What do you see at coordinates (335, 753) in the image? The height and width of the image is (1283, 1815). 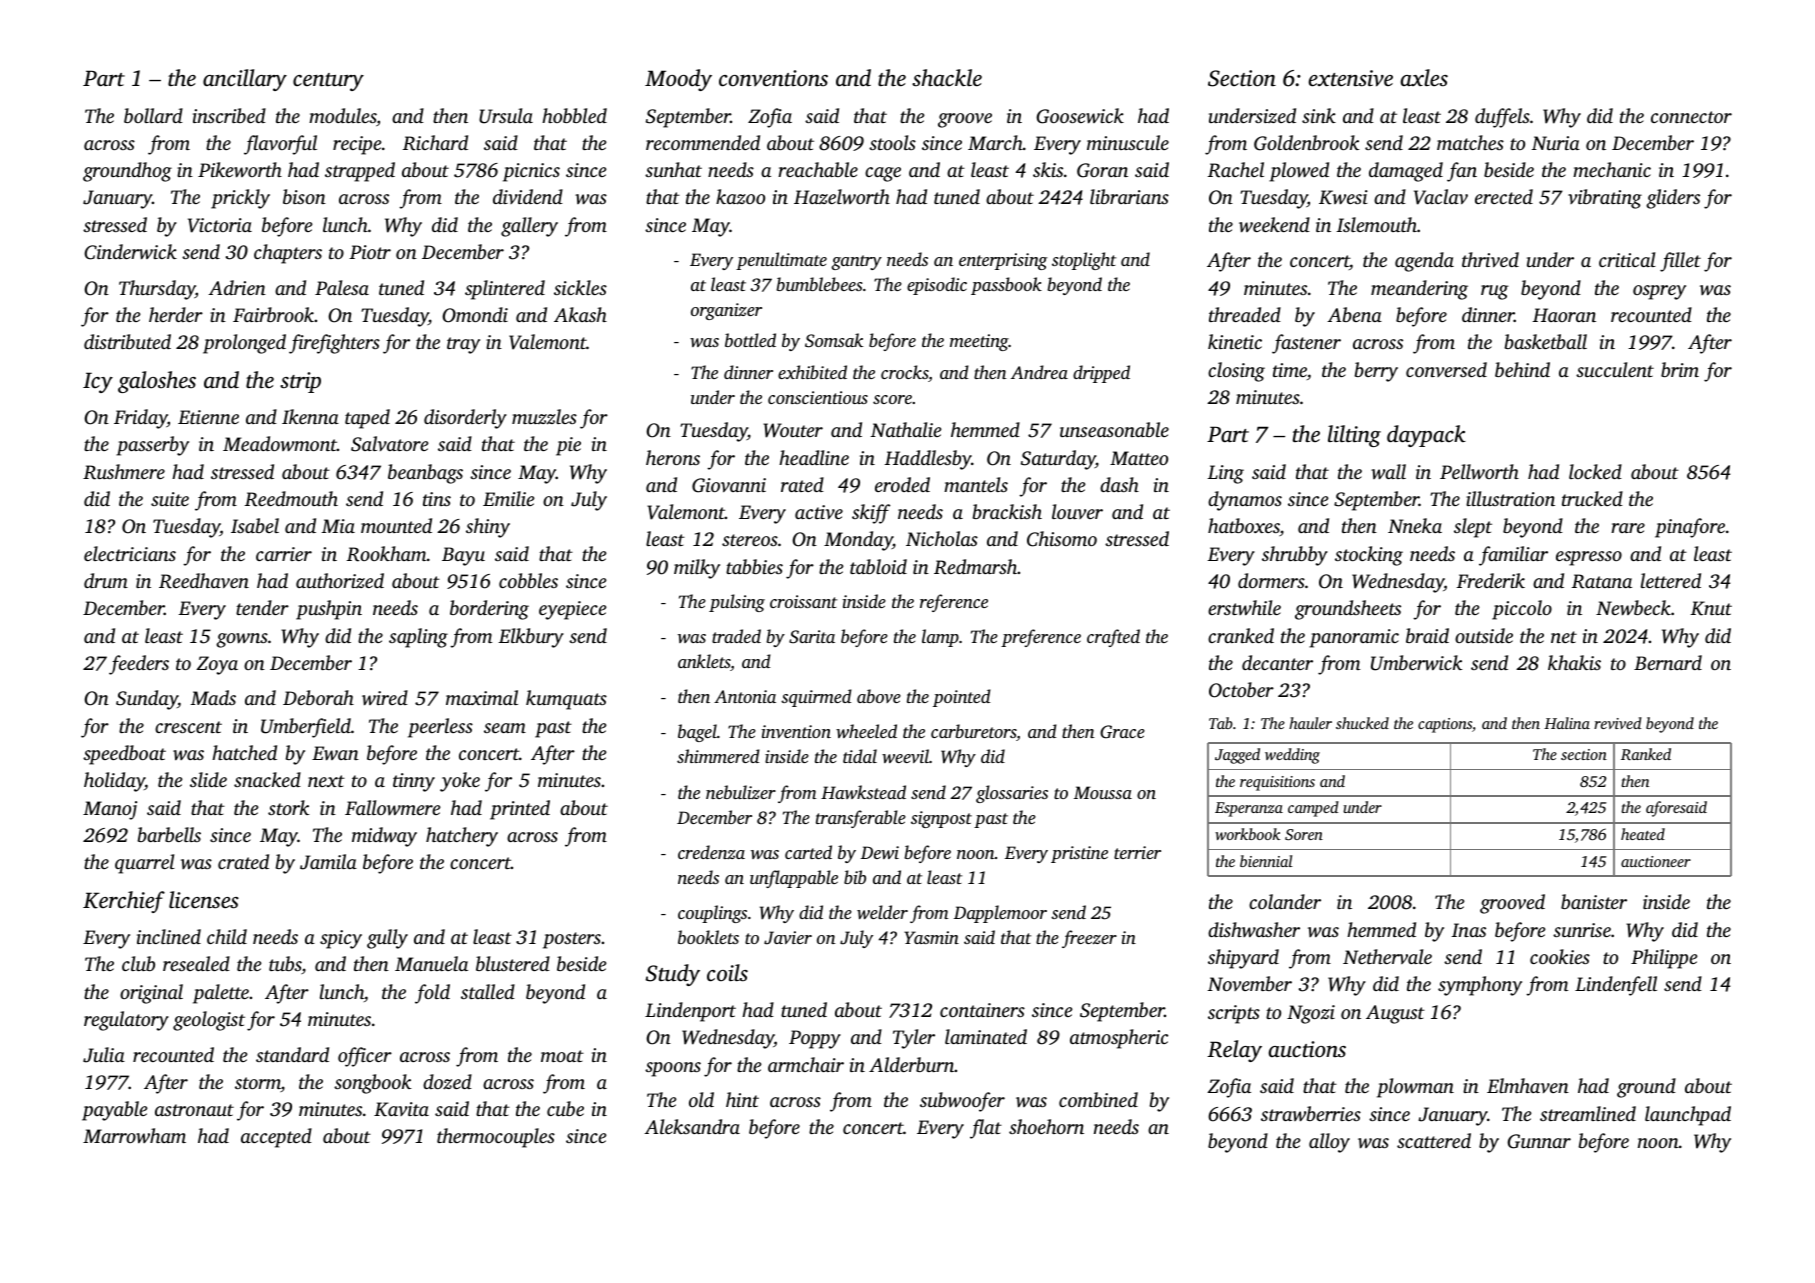 I see `Ewan` at bounding box center [335, 753].
